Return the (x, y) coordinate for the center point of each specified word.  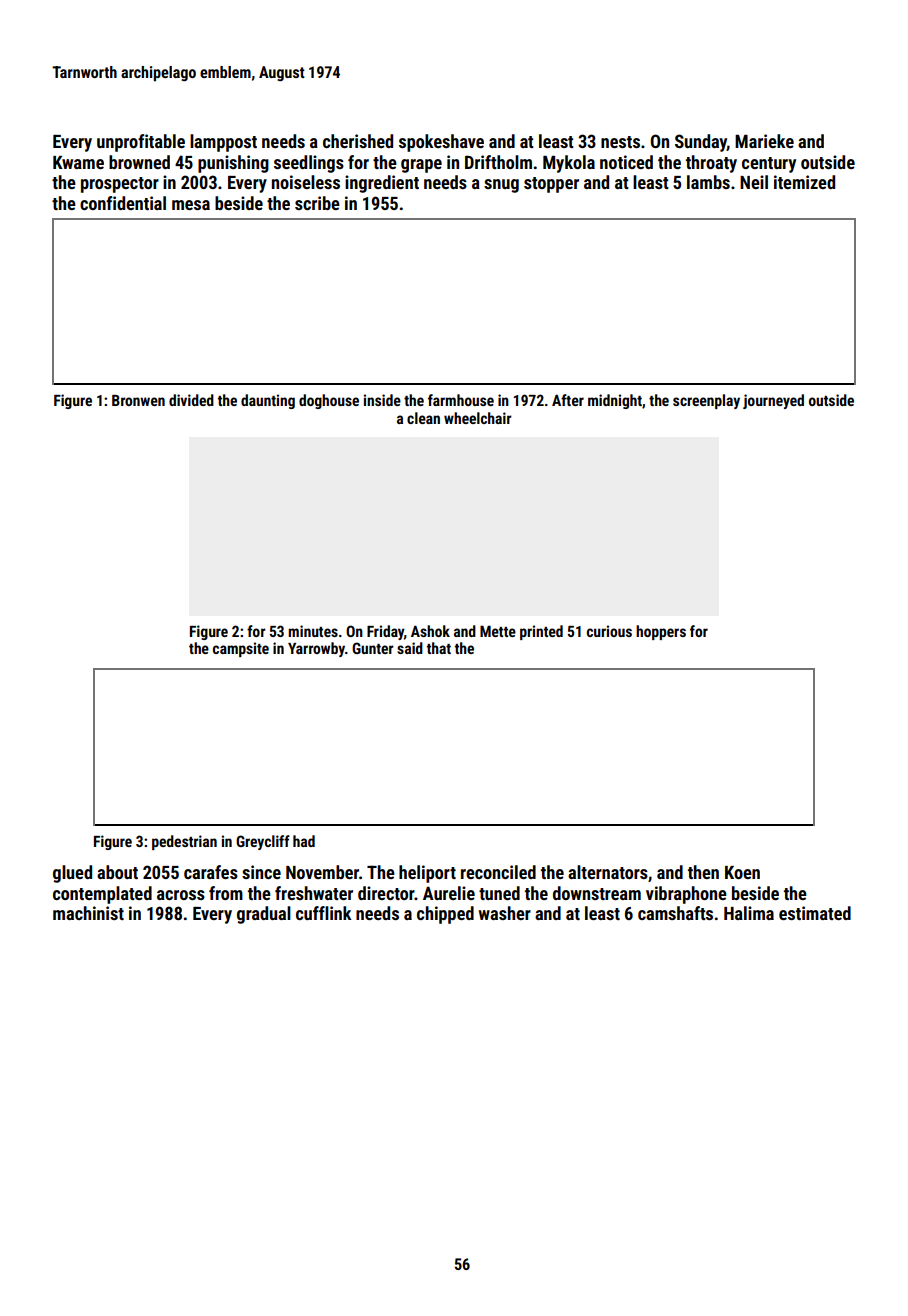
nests (620, 142)
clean (423, 418)
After (568, 400)
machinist (88, 913)
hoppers (661, 632)
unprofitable (141, 143)
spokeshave (441, 143)
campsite (241, 649)
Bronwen (138, 400)
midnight (615, 401)
